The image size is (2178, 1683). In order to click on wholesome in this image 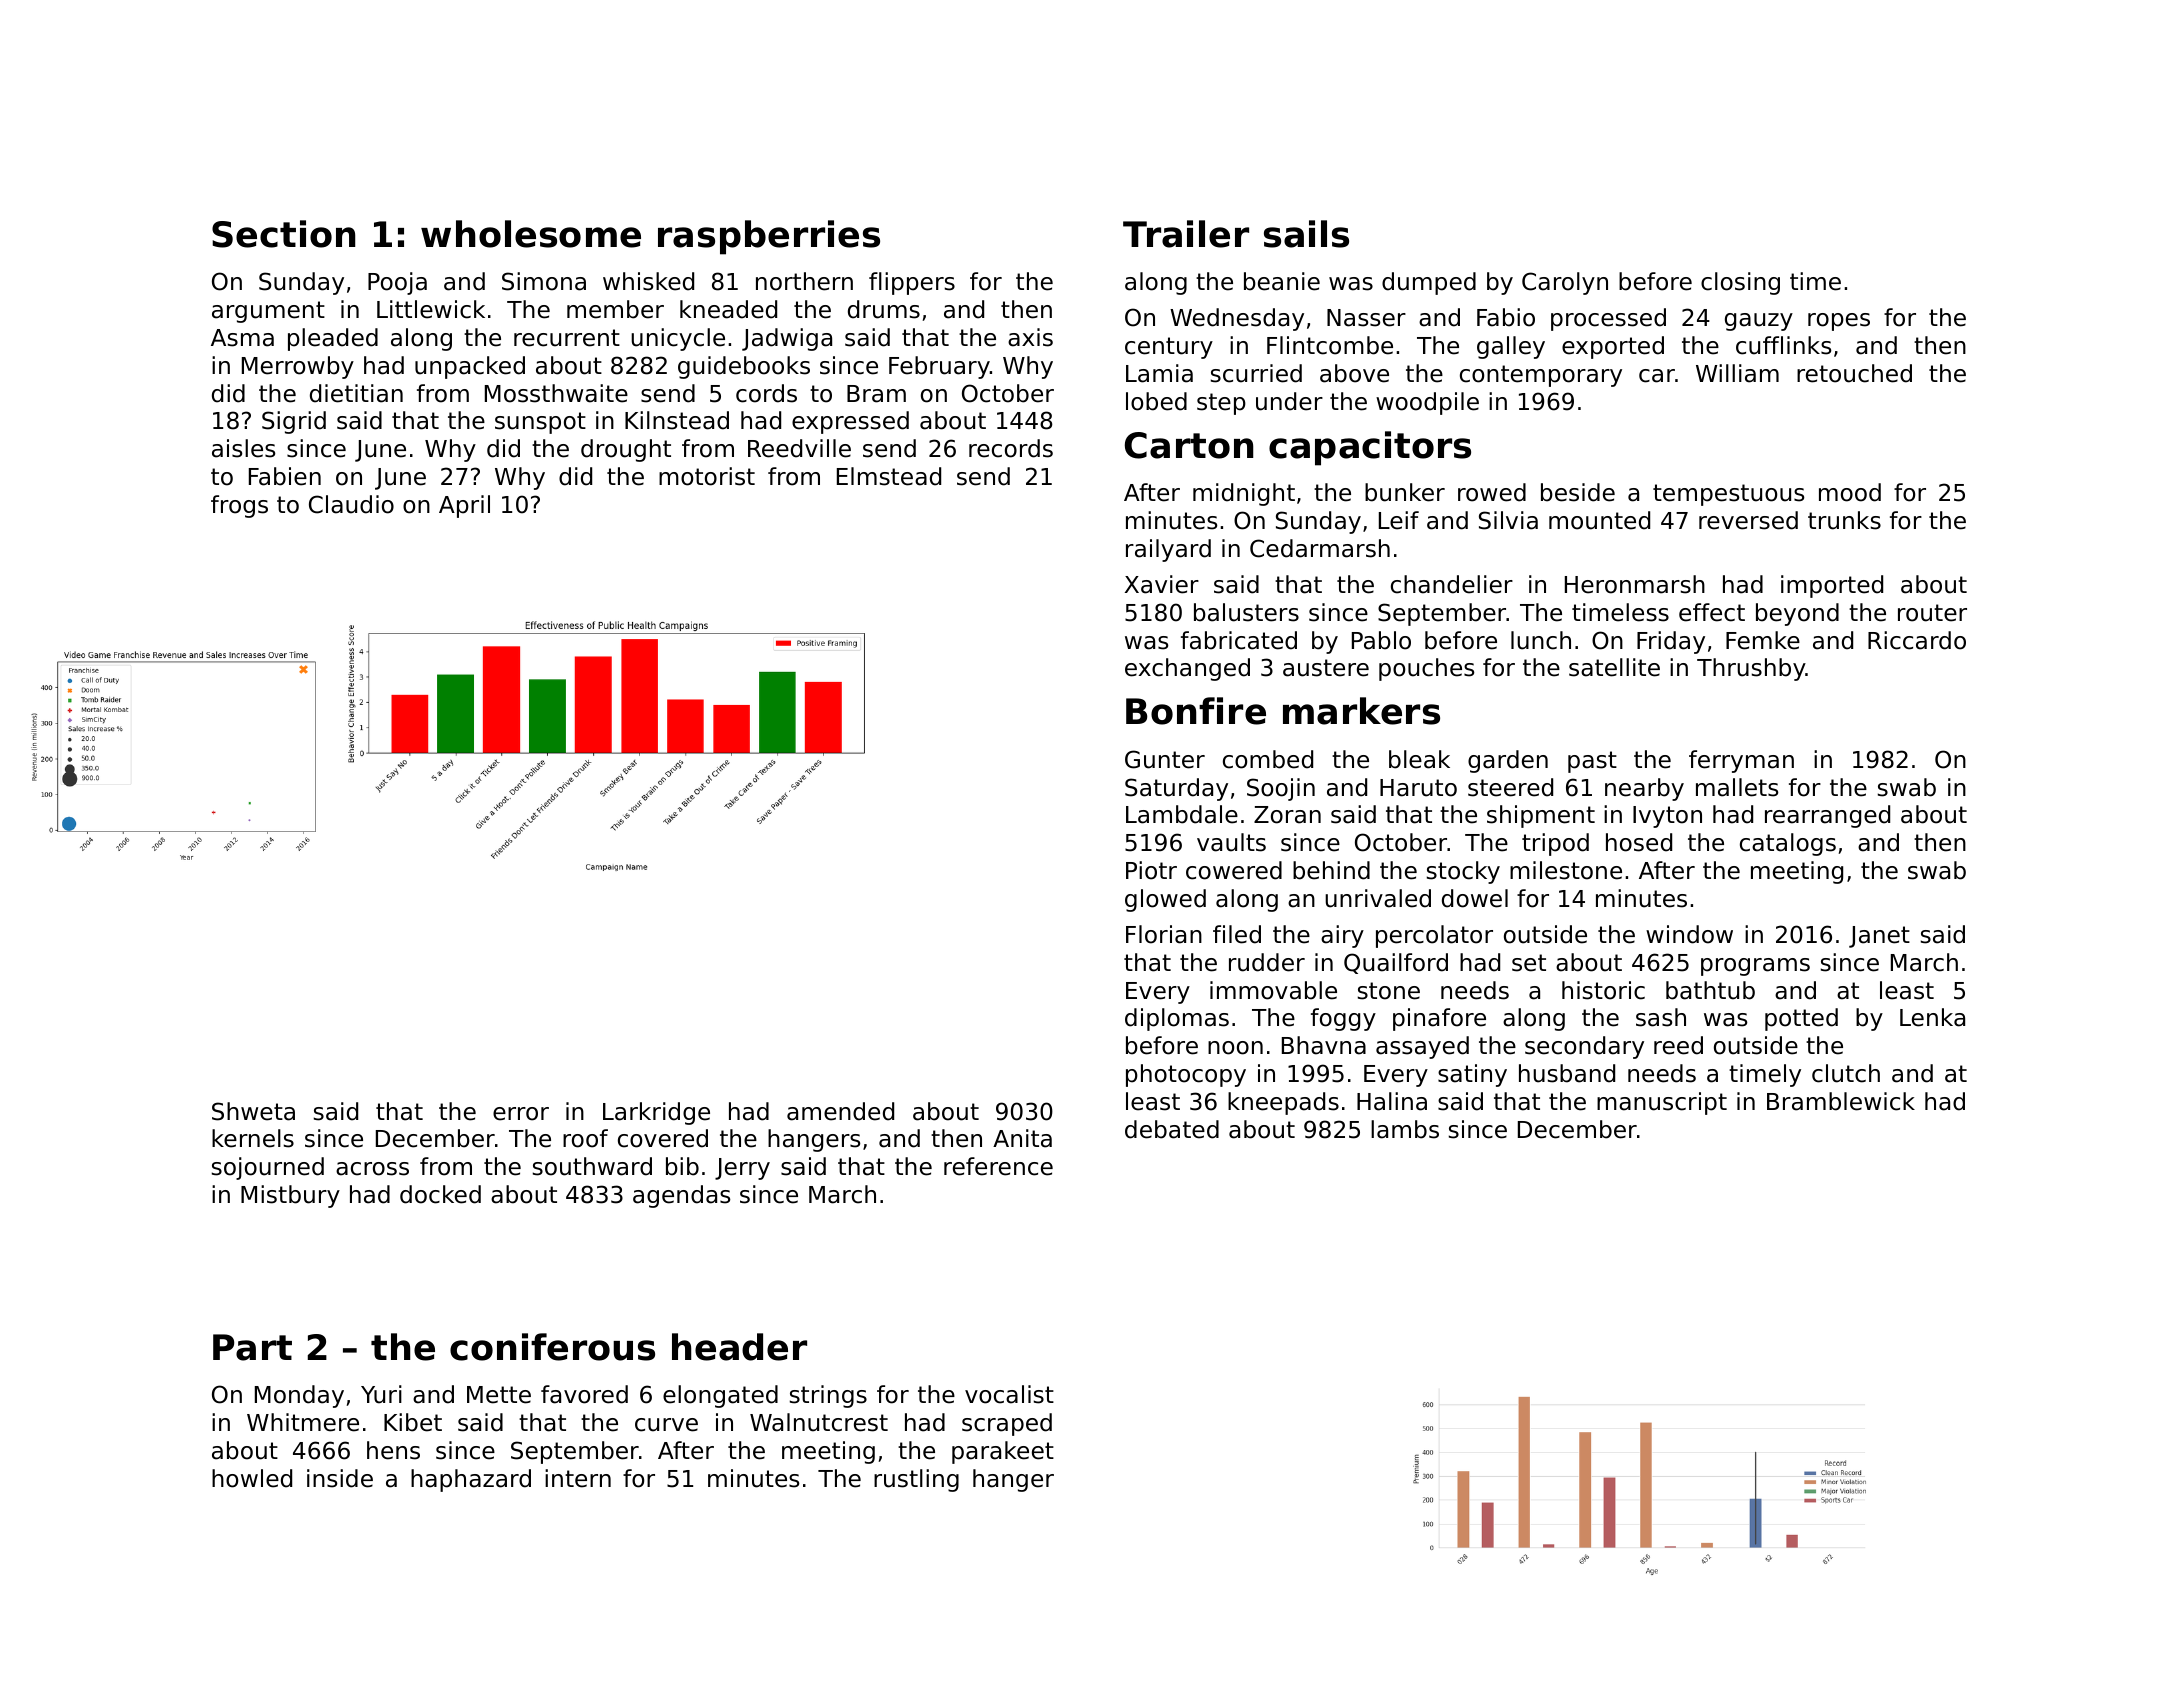, I will do `click(531, 234)`.
